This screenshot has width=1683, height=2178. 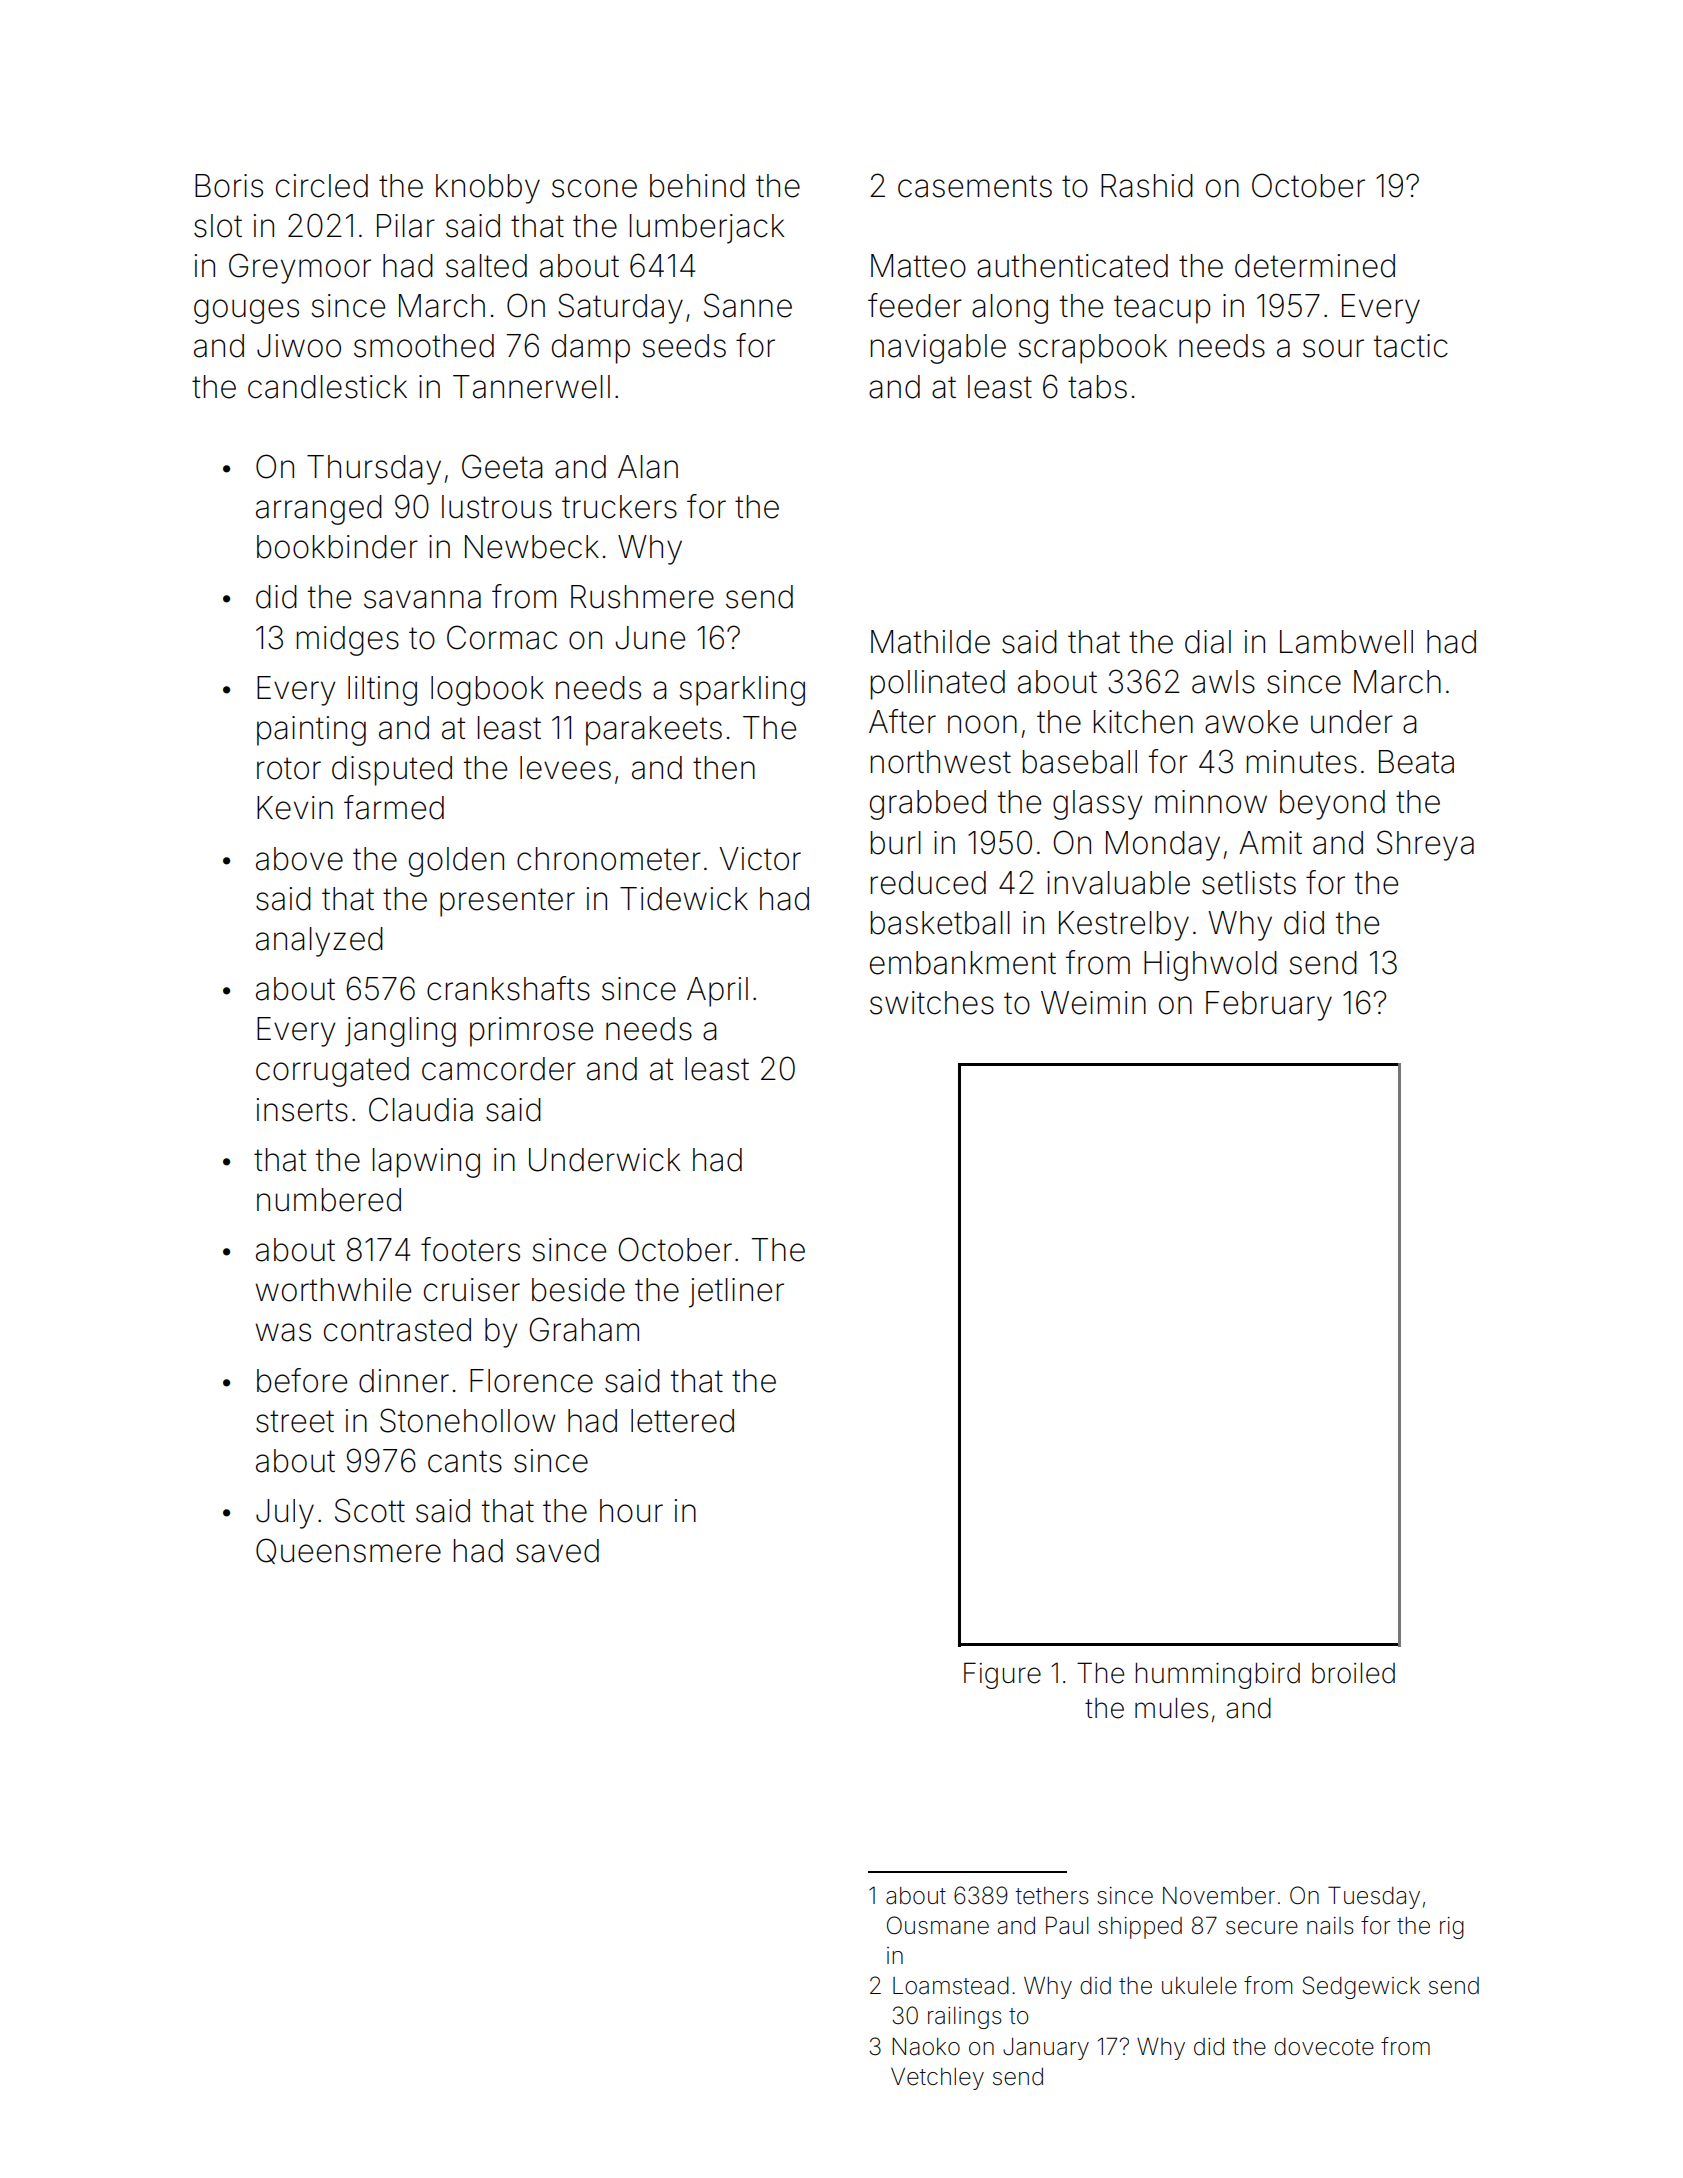 What do you see at coordinates (932, 1003) in the screenshot?
I see `switches` at bounding box center [932, 1003].
